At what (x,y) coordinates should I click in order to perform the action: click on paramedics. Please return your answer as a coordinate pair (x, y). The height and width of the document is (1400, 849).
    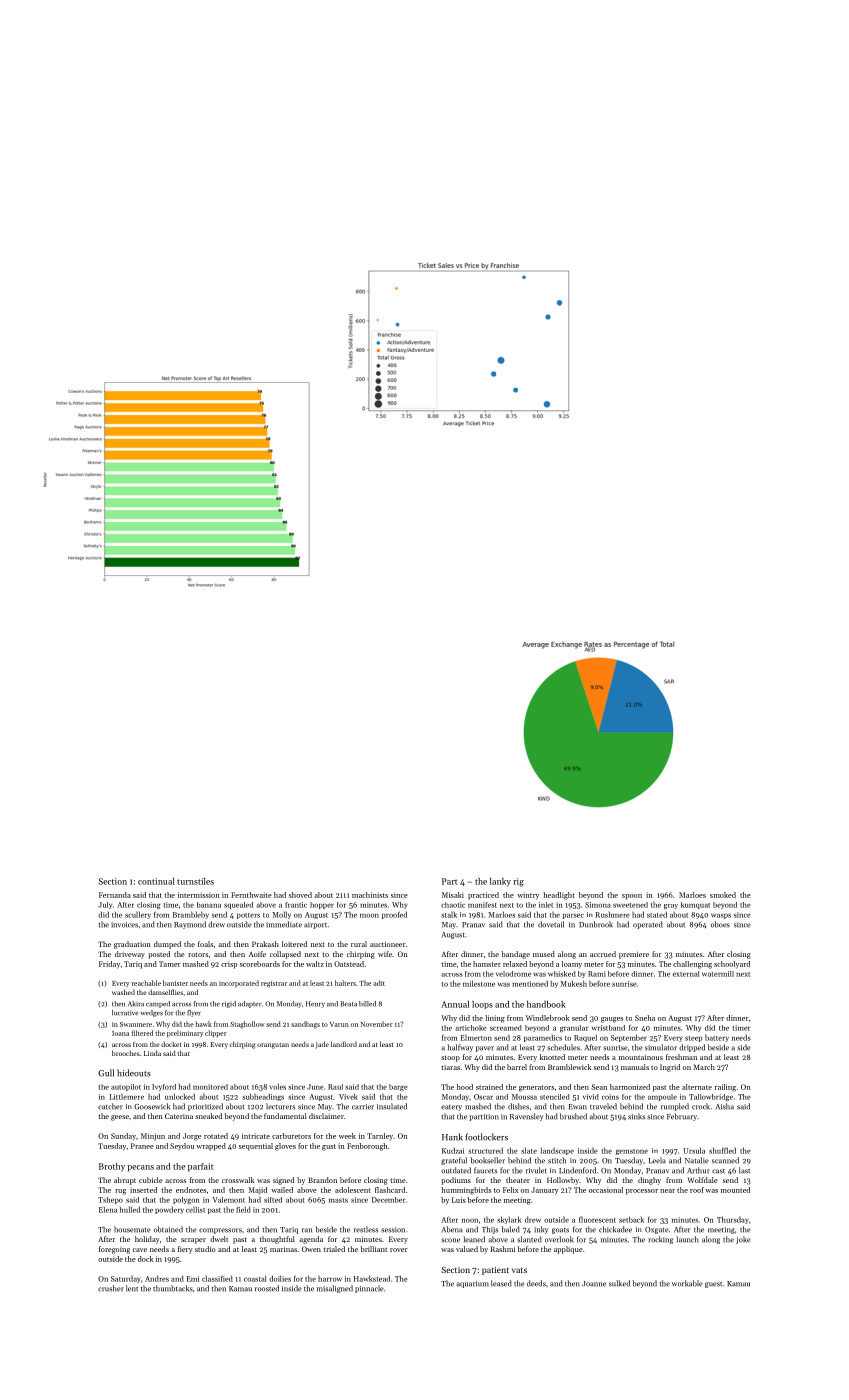
    Looking at the image, I should click on (543, 1038).
